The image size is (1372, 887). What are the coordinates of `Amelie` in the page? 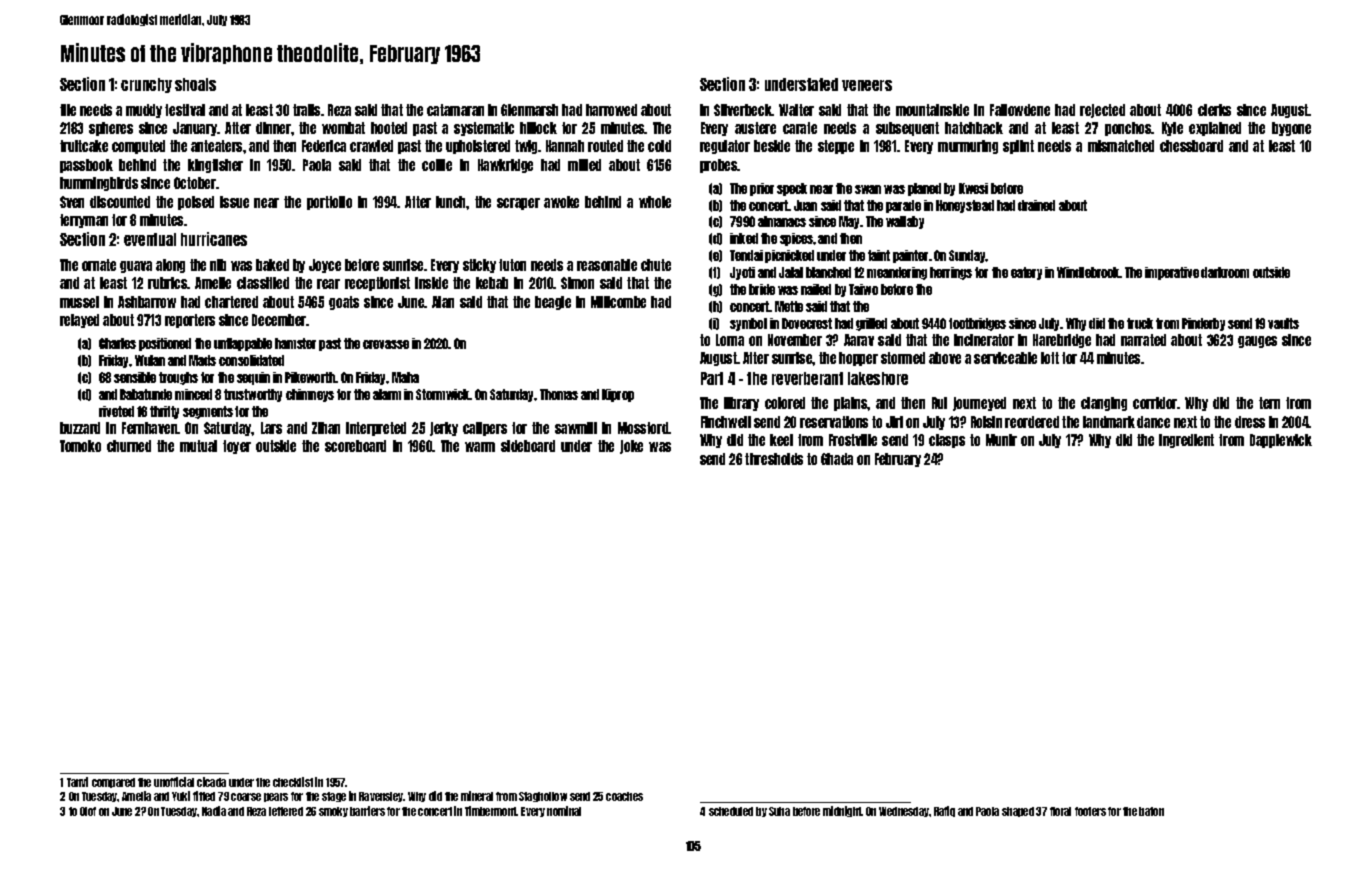 It's located at (213, 283).
